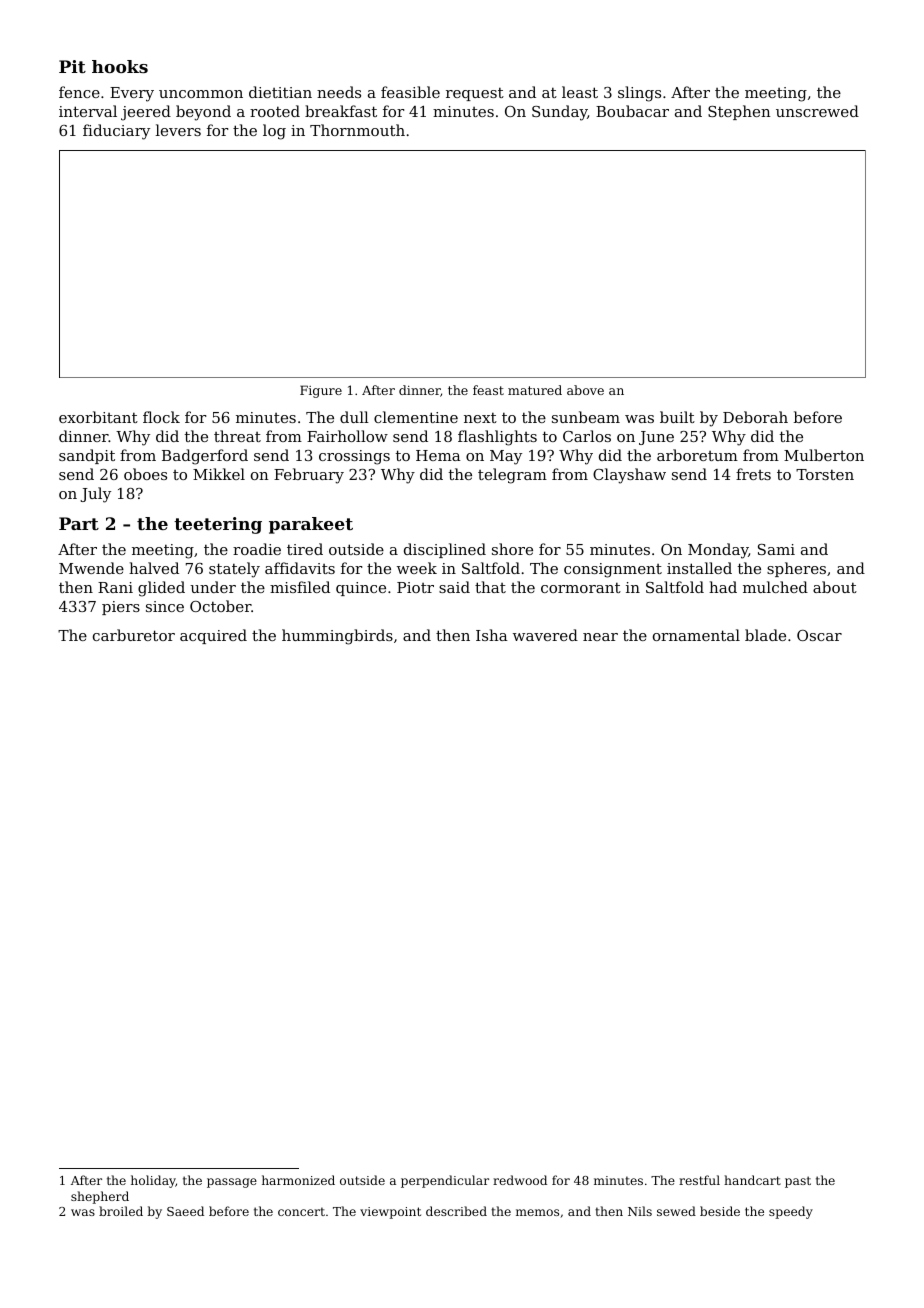 The width and height of the screenshot is (924, 1308). What do you see at coordinates (720, 1211) in the screenshot?
I see `beside` at bounding box center [720, 1211].
